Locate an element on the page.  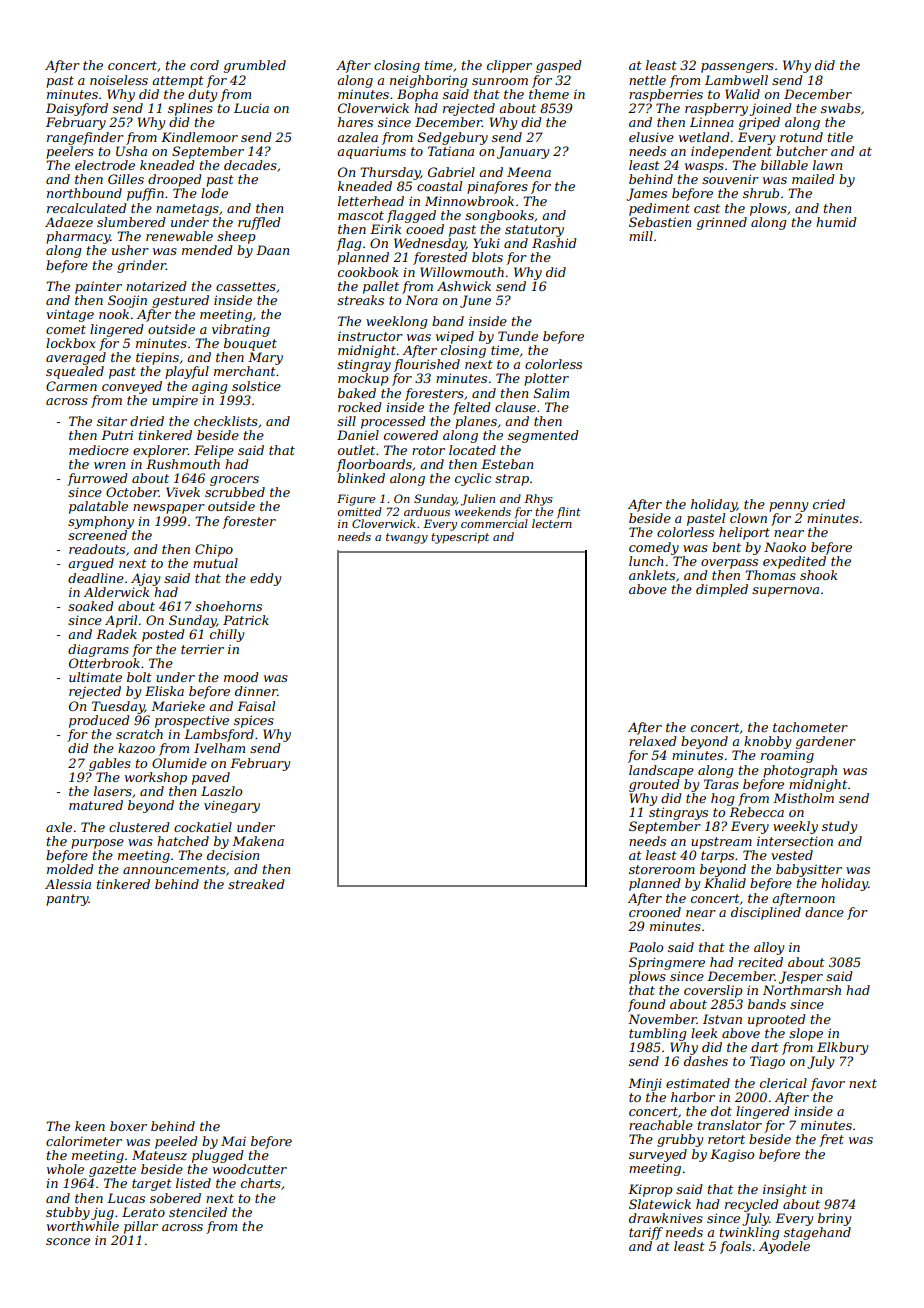
mill is located at coordinates (641, 236).
